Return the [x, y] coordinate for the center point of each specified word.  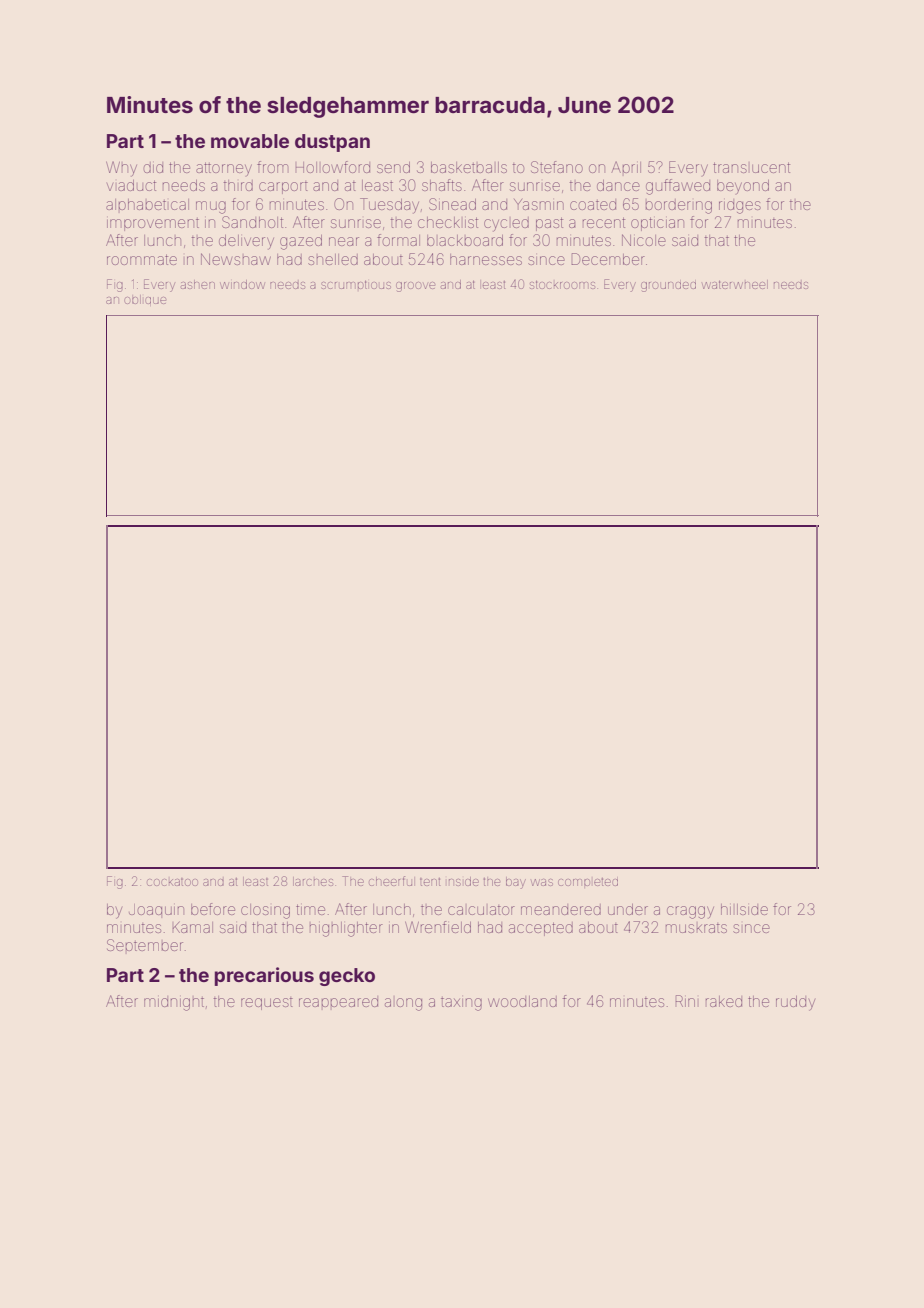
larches [313, 881]
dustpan [332, 143]
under [628, 909]
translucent [751, 167]
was [542, 882]
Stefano [557, 167]
